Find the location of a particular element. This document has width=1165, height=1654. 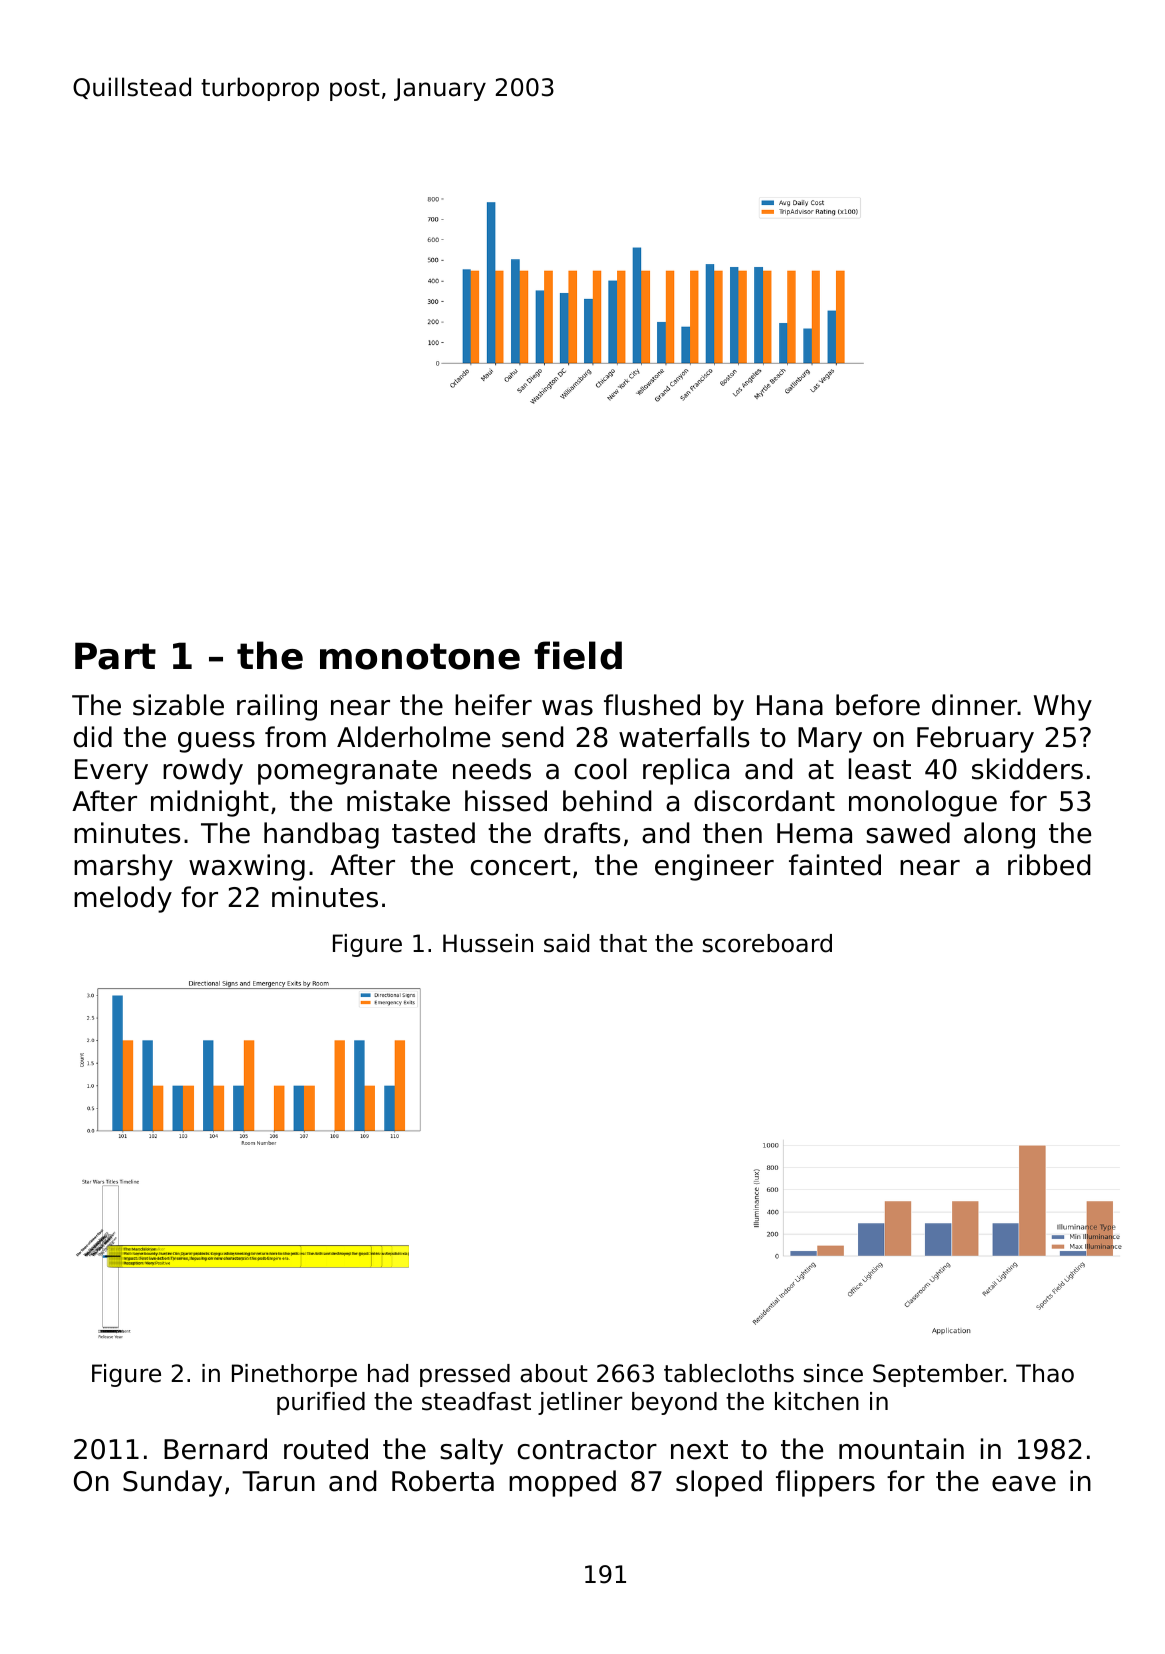

Bernard is located at coordinates (215, 1449).
